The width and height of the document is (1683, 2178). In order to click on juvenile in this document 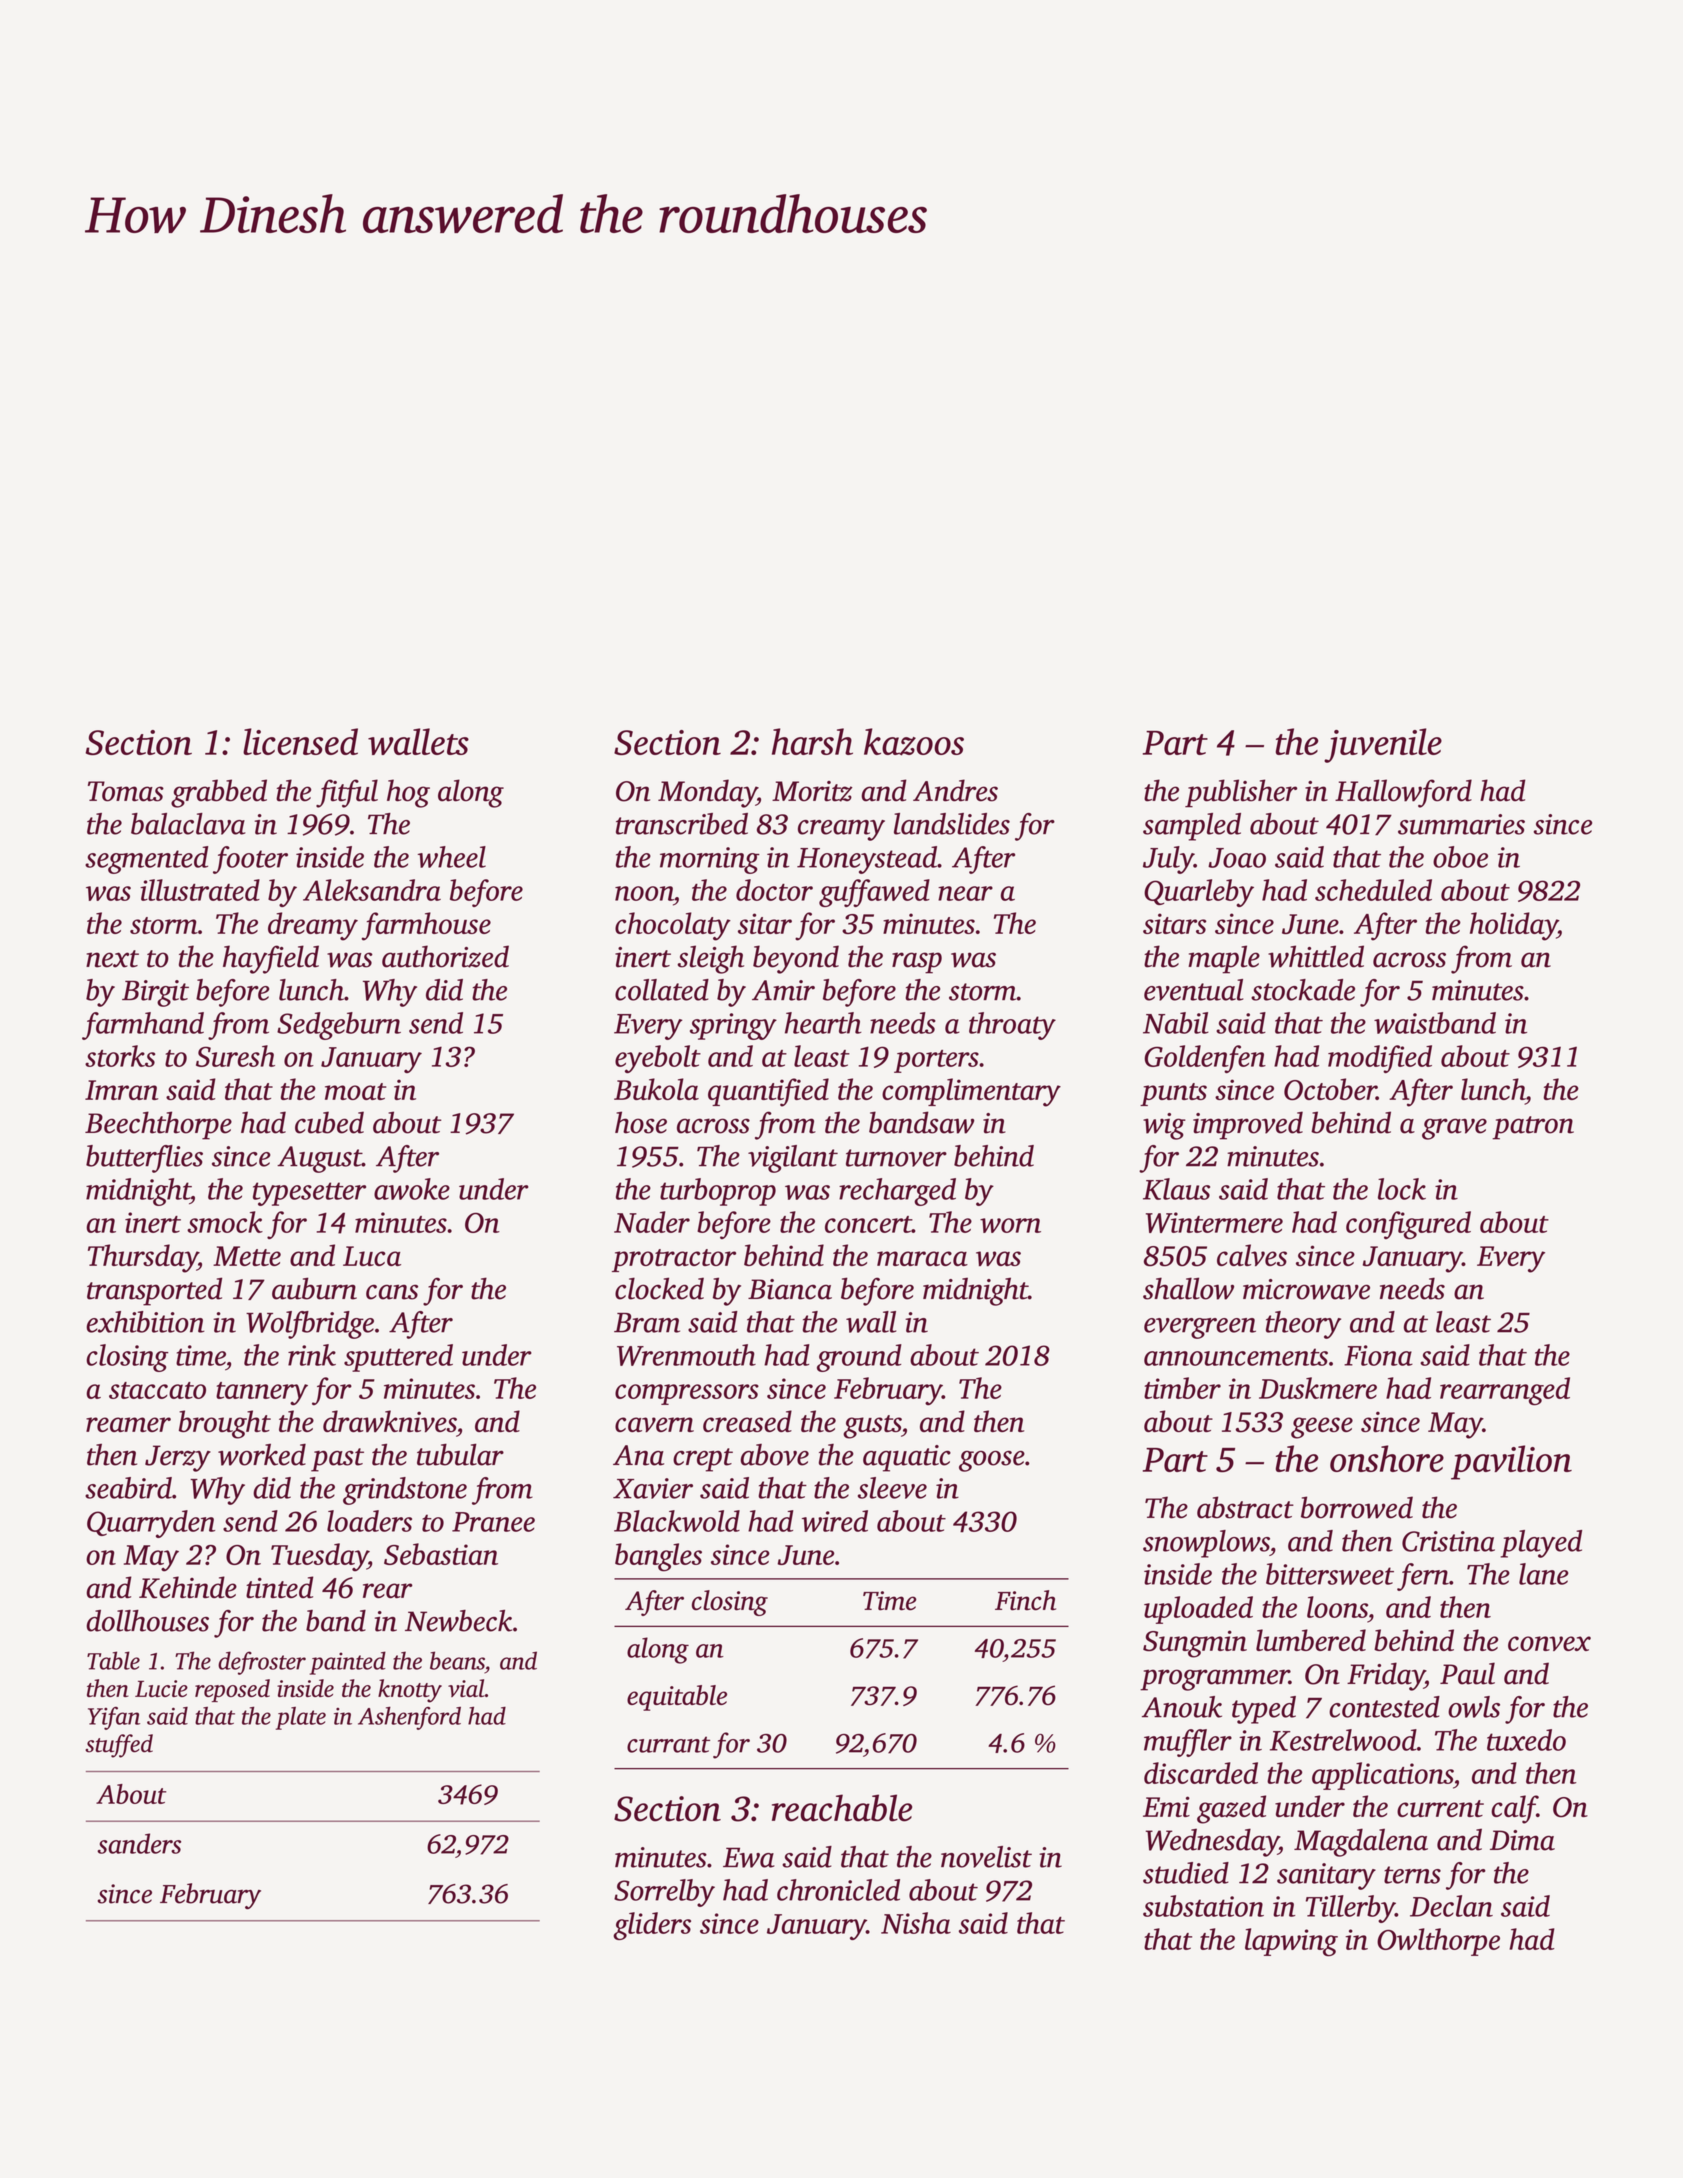, I will do `click(1383, 745)`.
